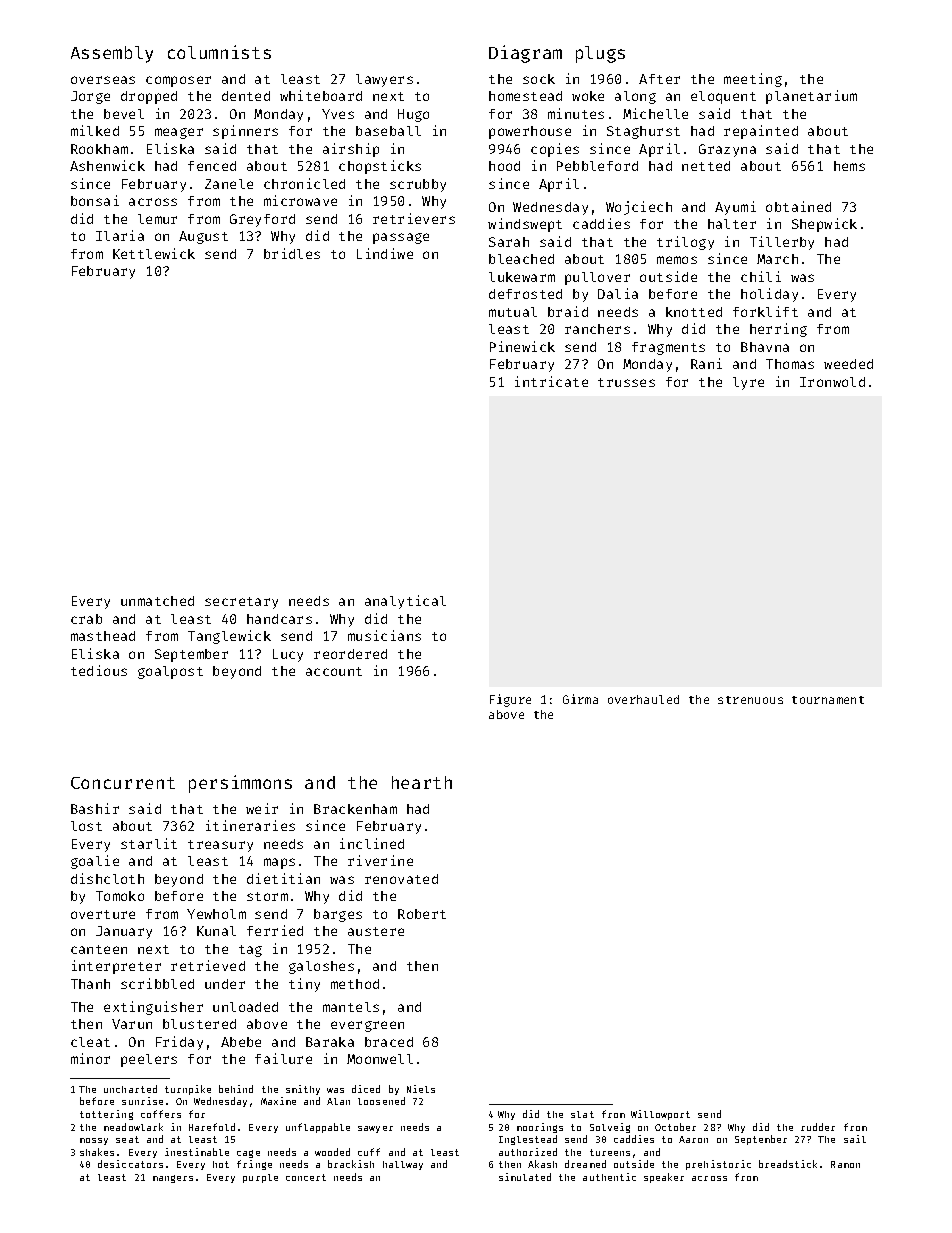  I want to click on weir, so click(262, 808).
